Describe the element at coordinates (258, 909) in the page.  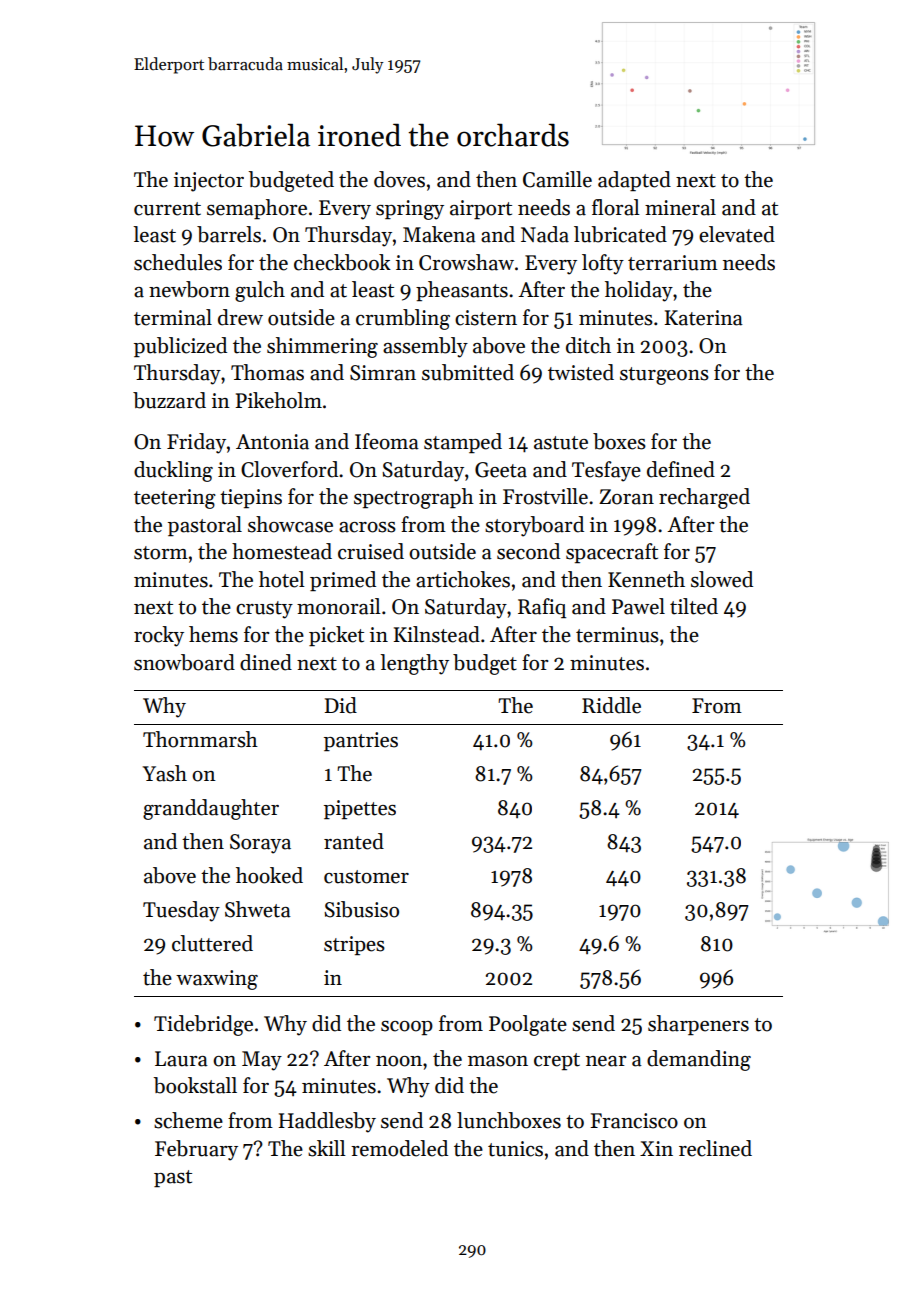
I see `Shweta` at that location.
